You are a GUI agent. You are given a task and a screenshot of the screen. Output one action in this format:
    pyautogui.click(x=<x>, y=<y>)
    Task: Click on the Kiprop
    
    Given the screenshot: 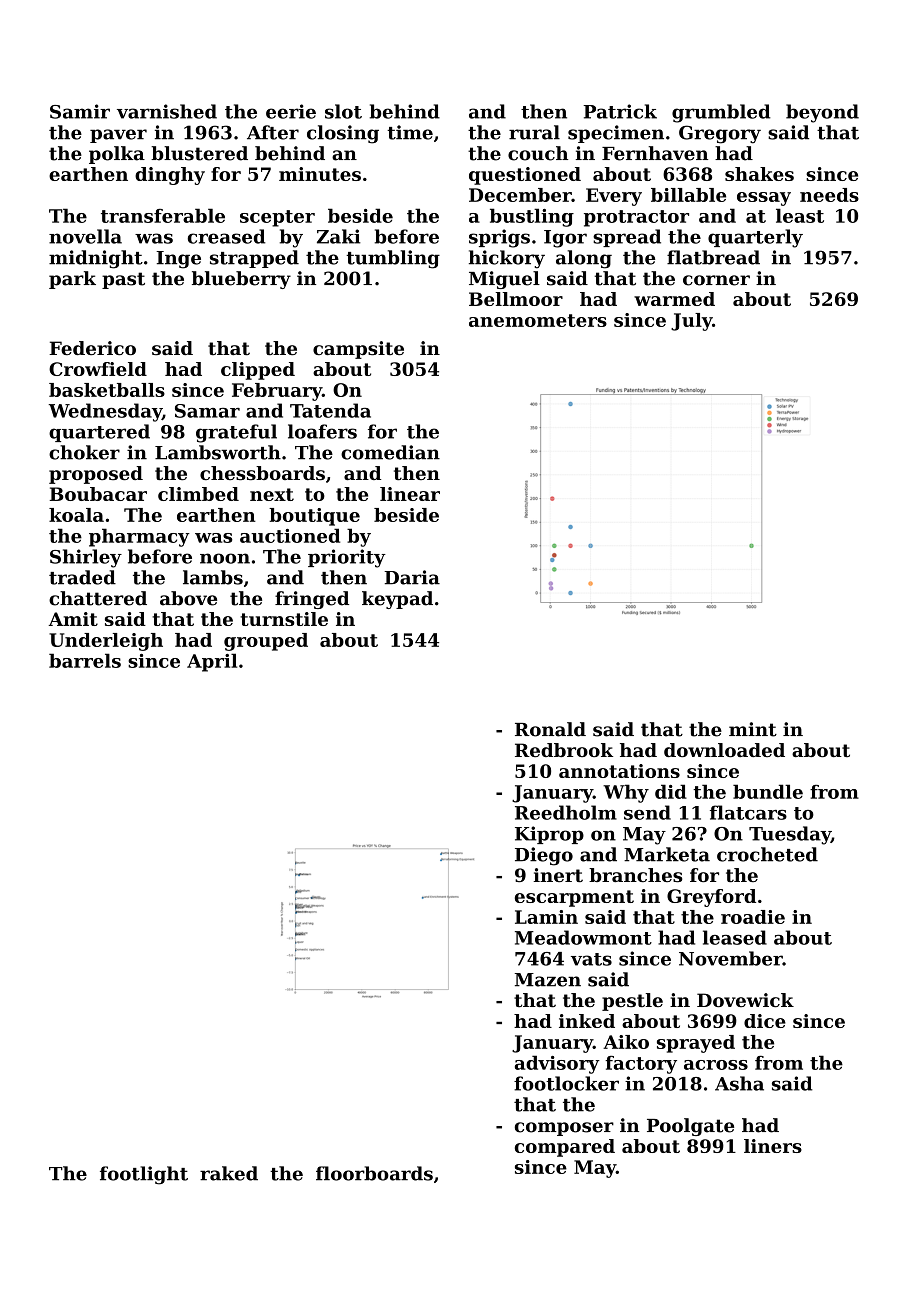 What is the action you would take?
    pyautogui.click(x=549, y=835)
